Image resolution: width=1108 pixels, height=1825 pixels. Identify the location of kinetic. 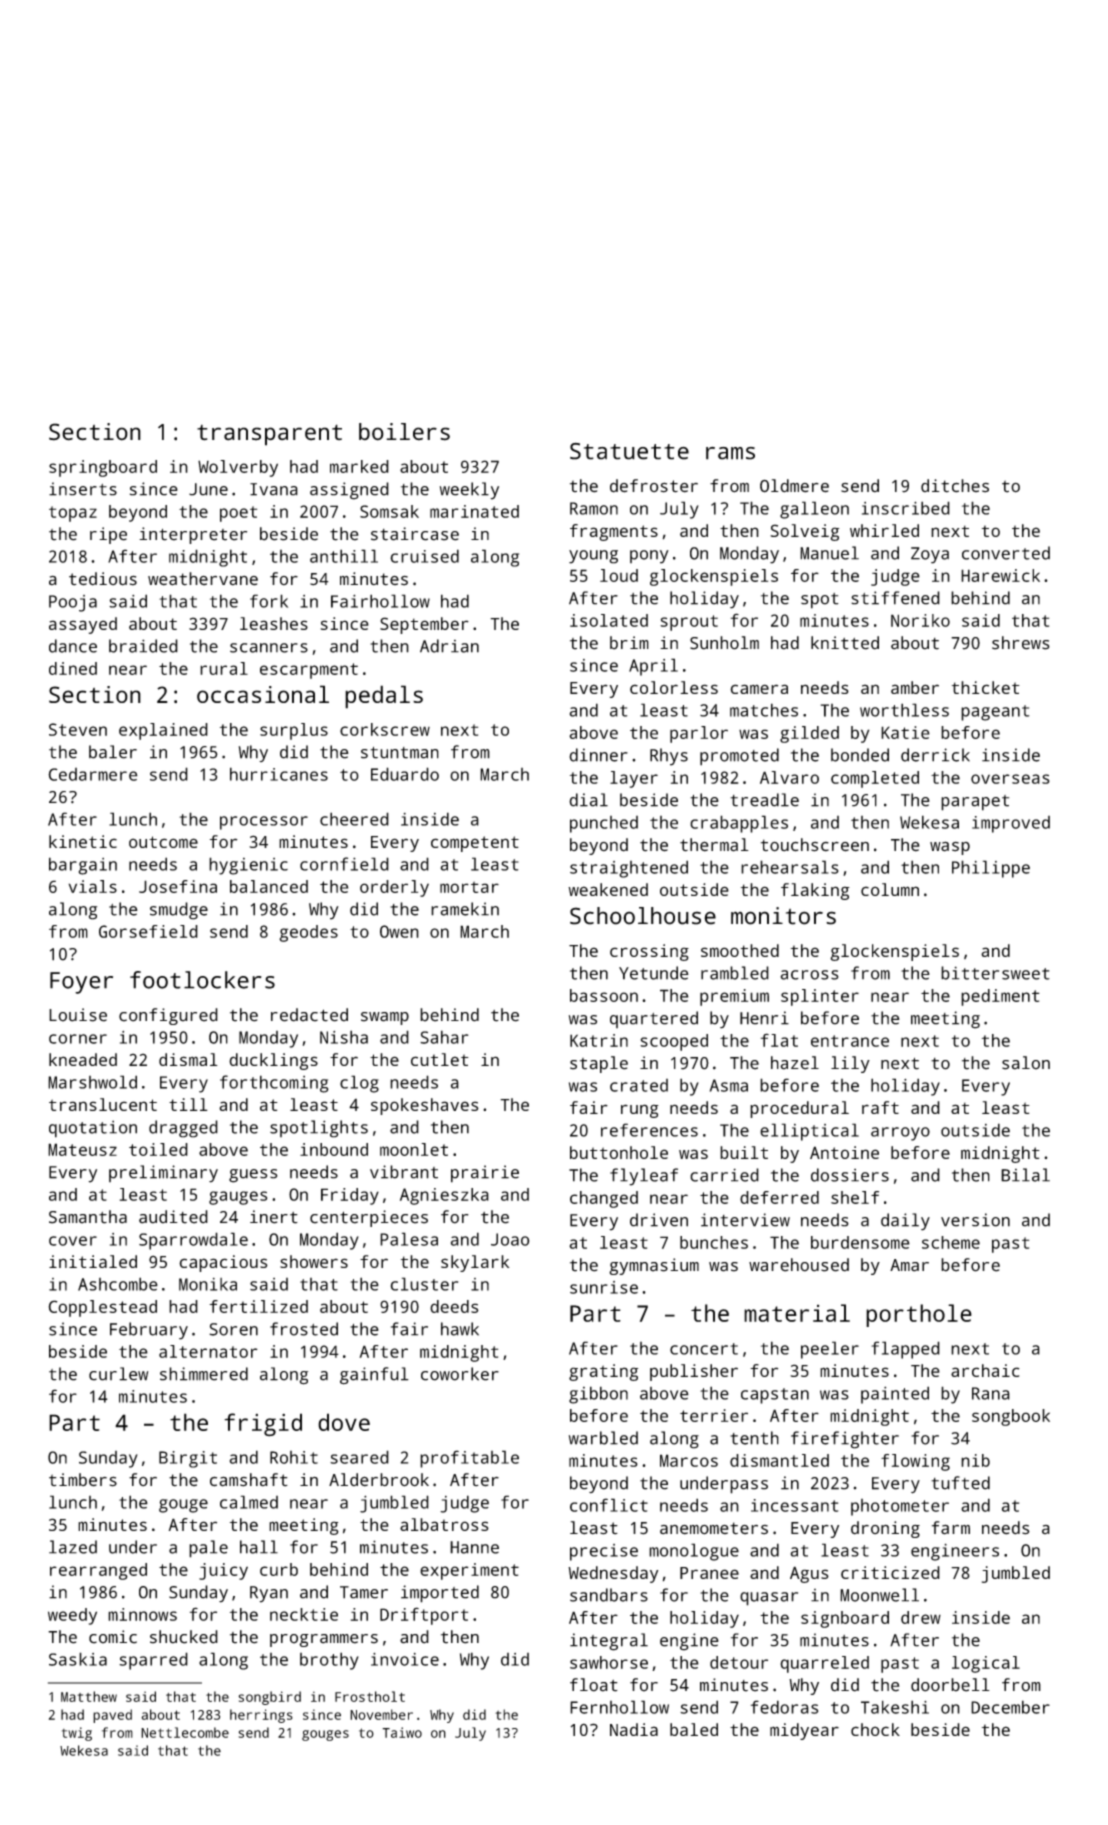
(83, 841).
